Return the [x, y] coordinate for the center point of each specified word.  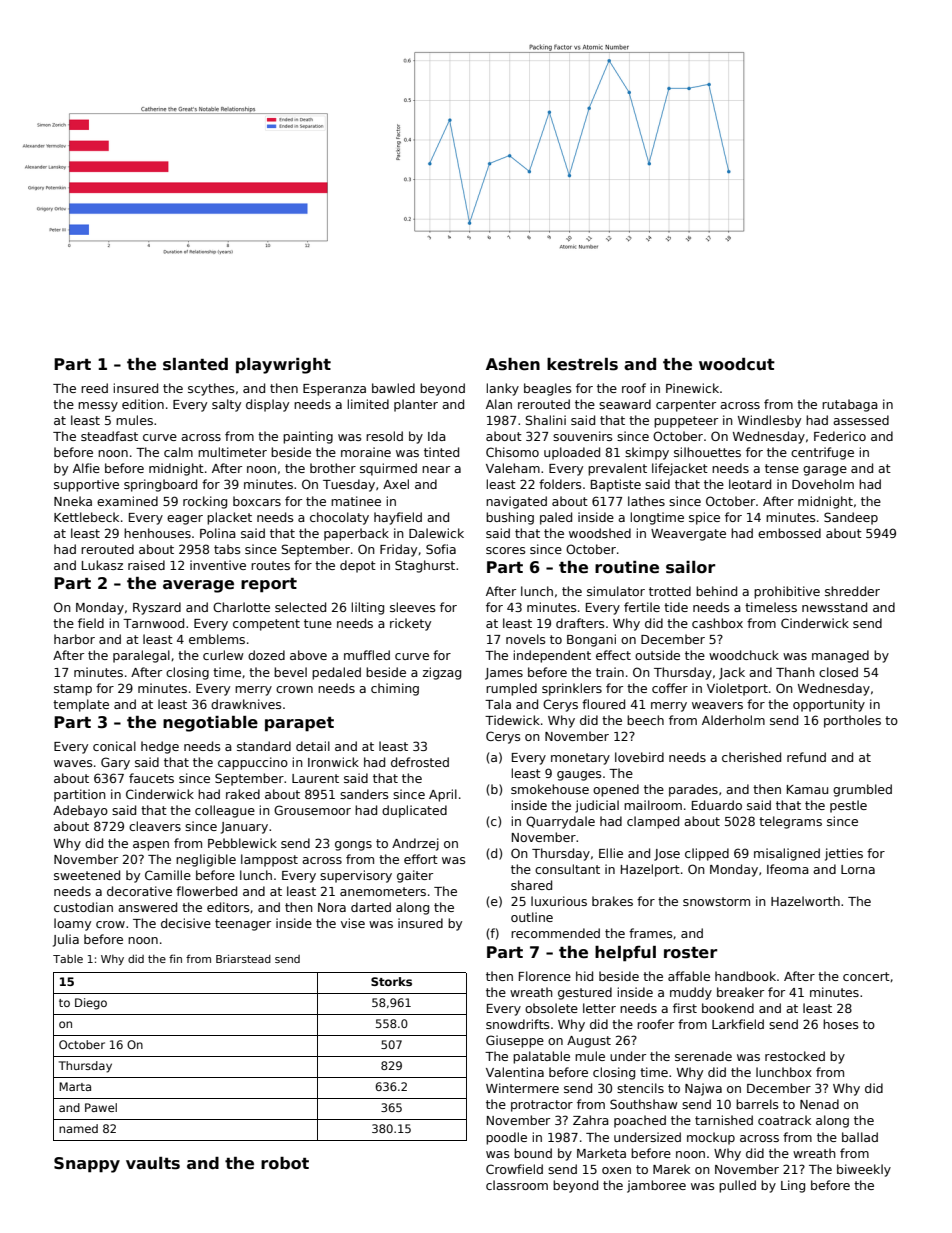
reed [94, 388]
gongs [353, 846]
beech [645, 720]
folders [560, 484]
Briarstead [243, 958]
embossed [789, 533]
